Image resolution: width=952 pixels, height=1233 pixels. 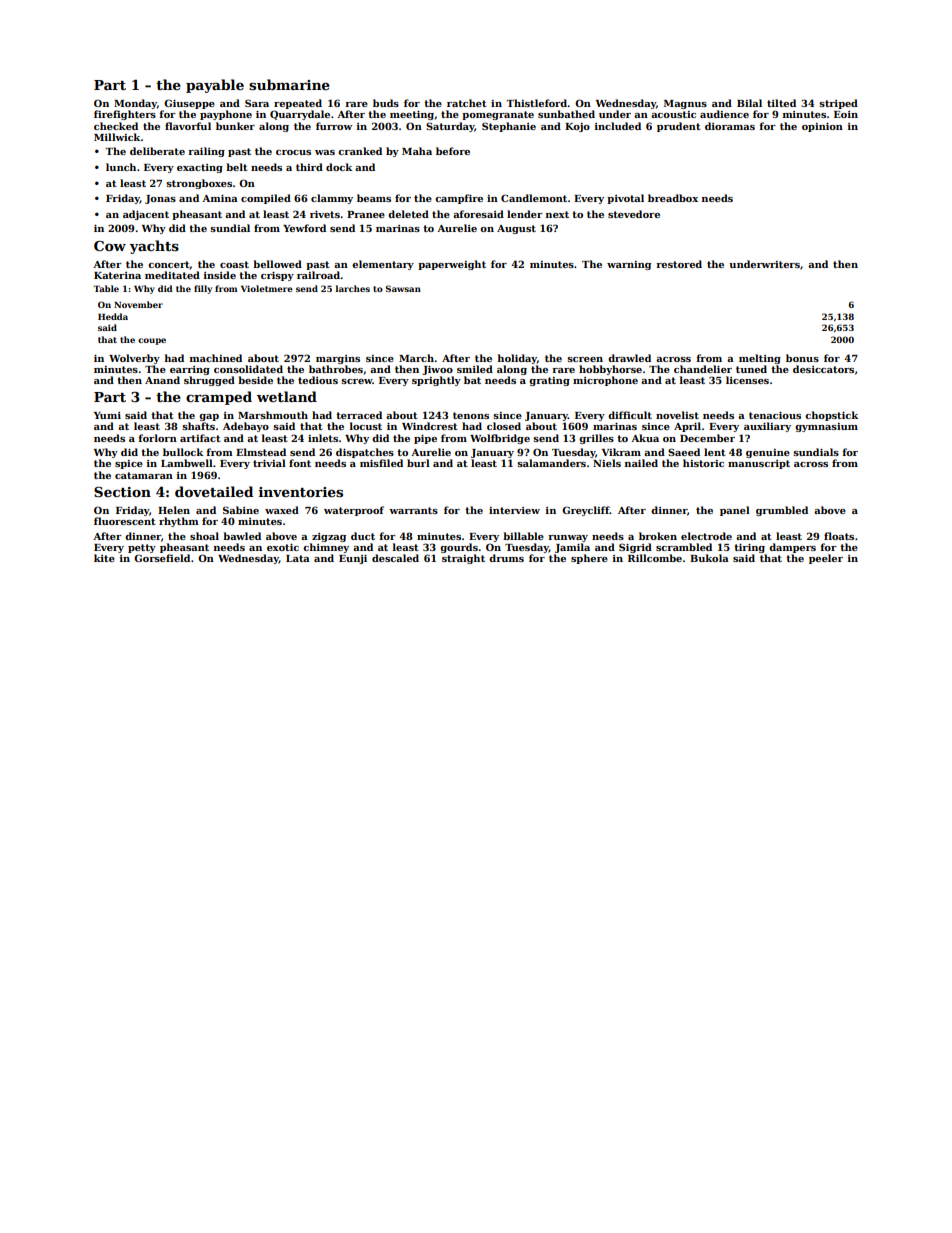 I want to click on desiccators, so click(x=823, y=369).
